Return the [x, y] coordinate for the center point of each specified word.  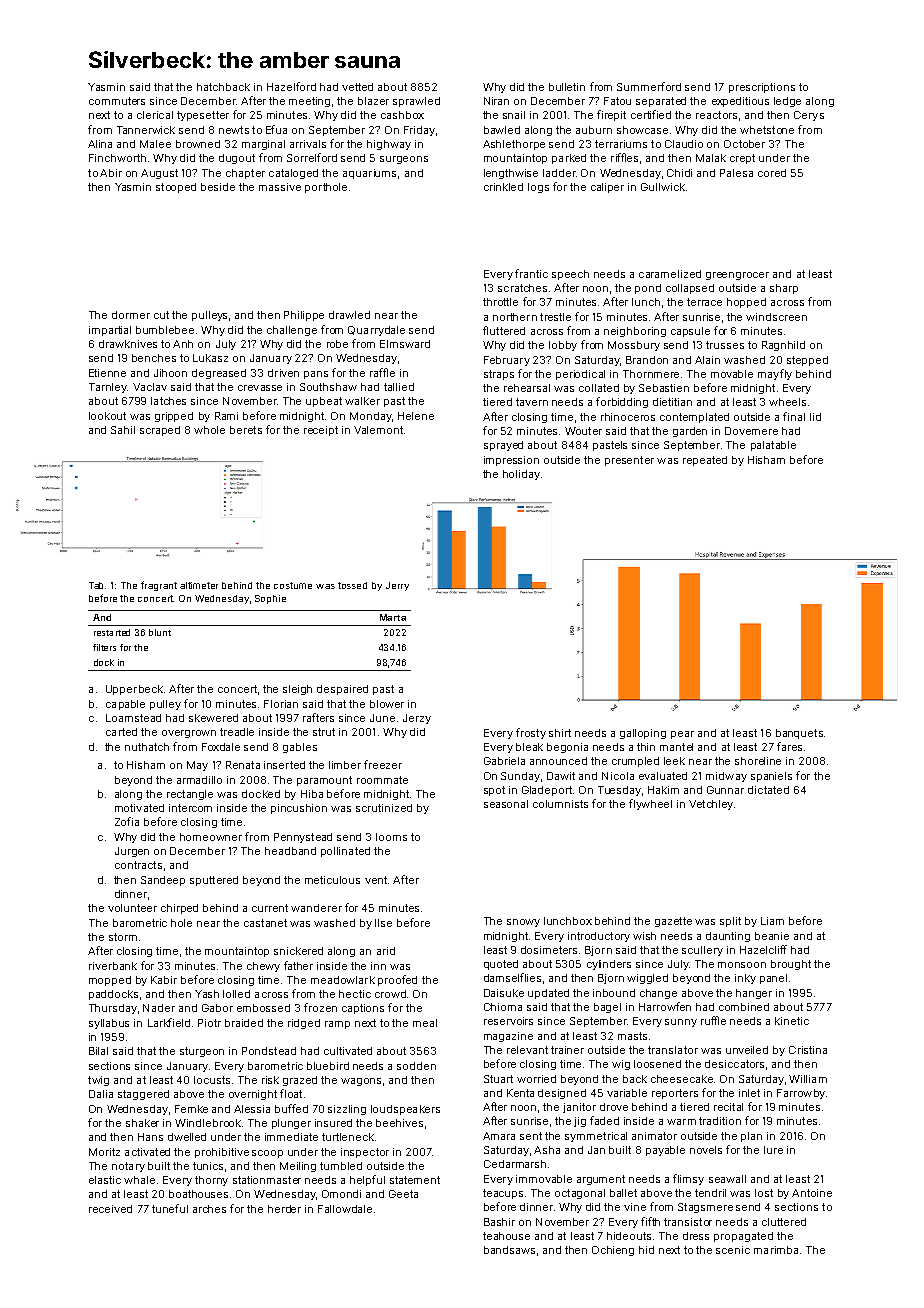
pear [682, 735]
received [110, 1209]
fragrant [159, 586]
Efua [276, 129]
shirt [560, 733]
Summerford [649, 86]
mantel [676, 747]
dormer [131, 315]
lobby [563, 346]
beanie [772, 936]
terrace [704, 302]
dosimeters [549, 950]
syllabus [109, 1024]
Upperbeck [134, 690]
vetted [357, 87]
